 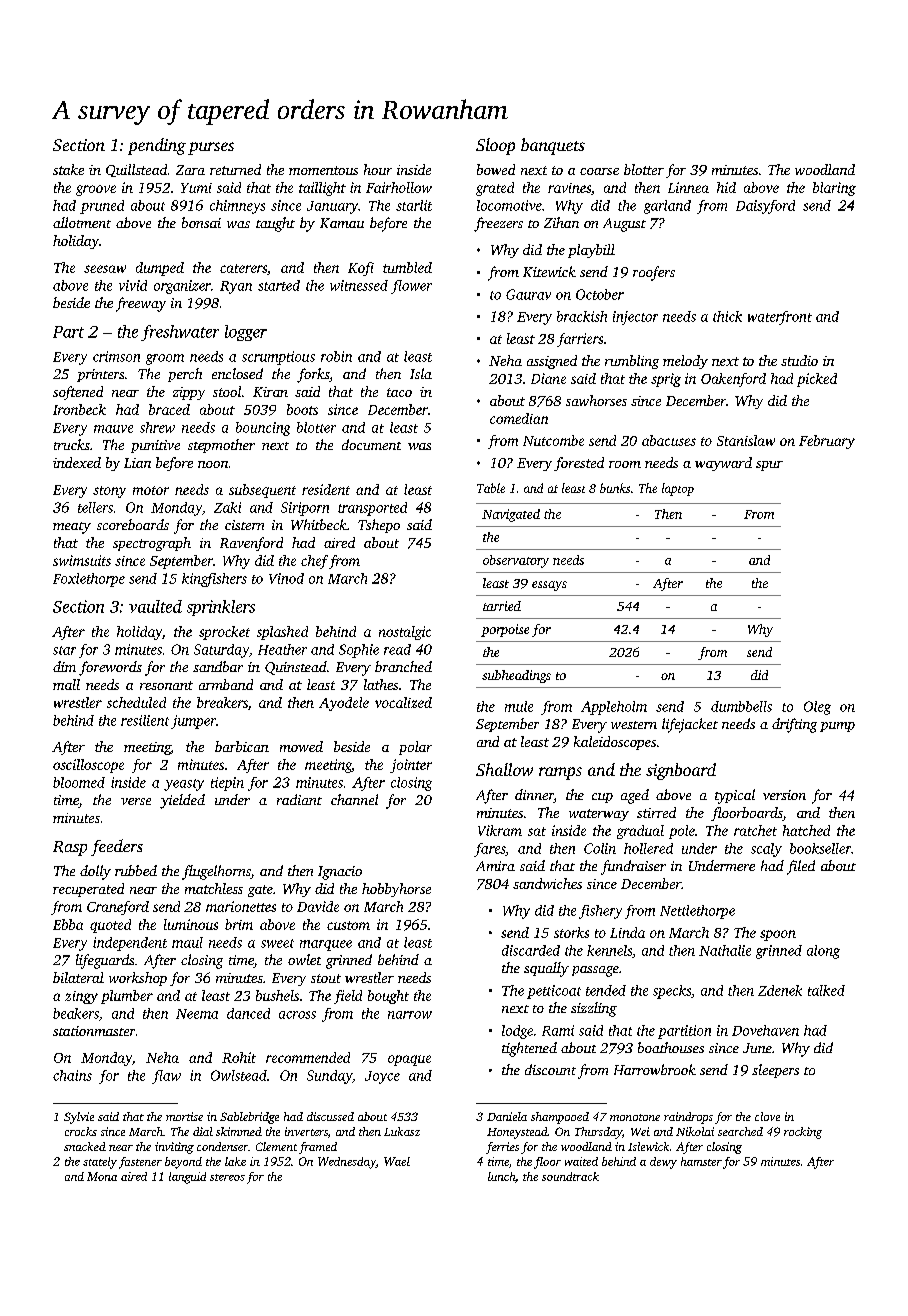 What do you see at coordinates (344, 704) in the image?
I see `Ayodele` at bounding box center [344, 704].
